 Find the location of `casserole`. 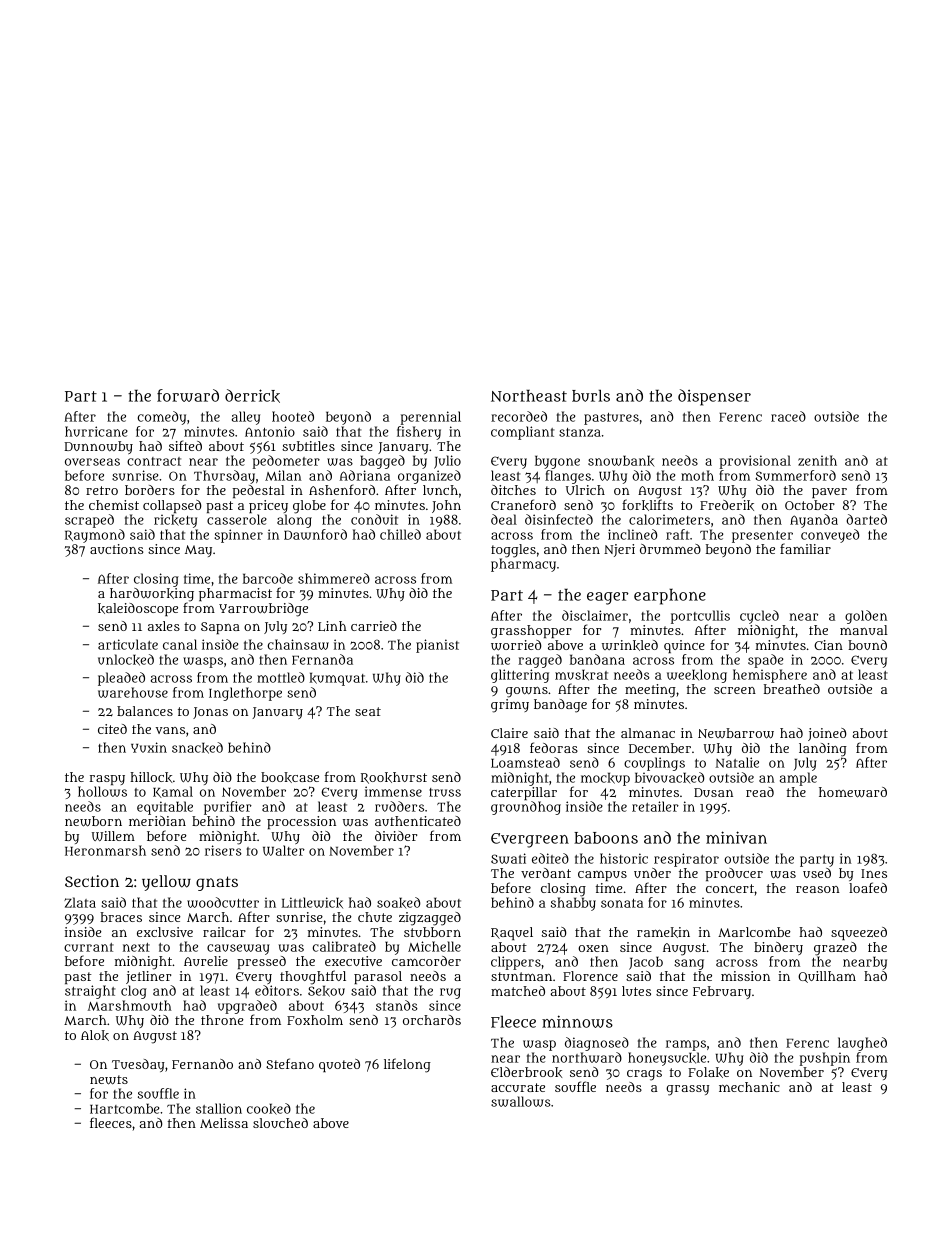

casserole is located at coordinates (237, 519).
